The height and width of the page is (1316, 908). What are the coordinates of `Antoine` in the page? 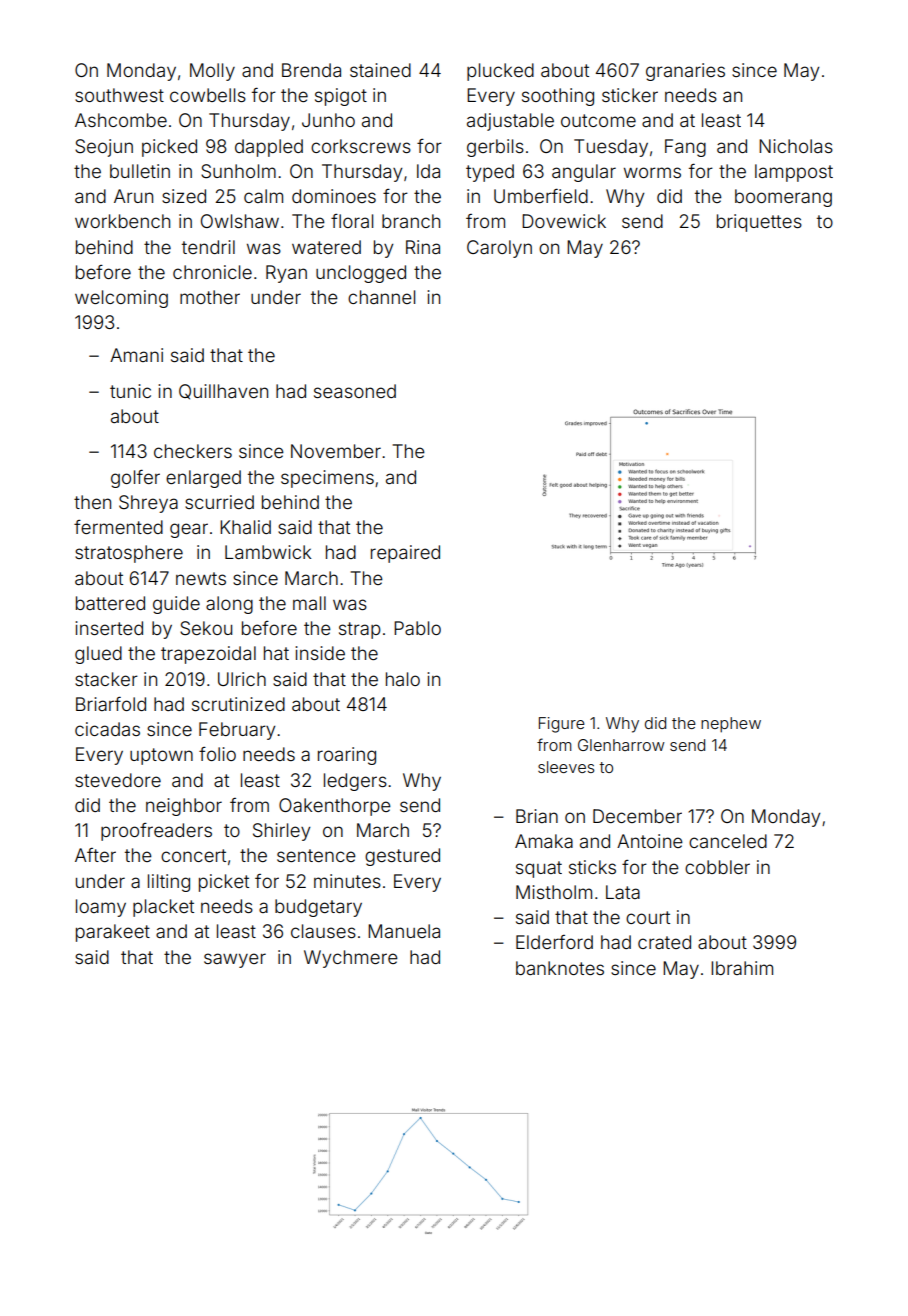 It's located at (650, 841).
